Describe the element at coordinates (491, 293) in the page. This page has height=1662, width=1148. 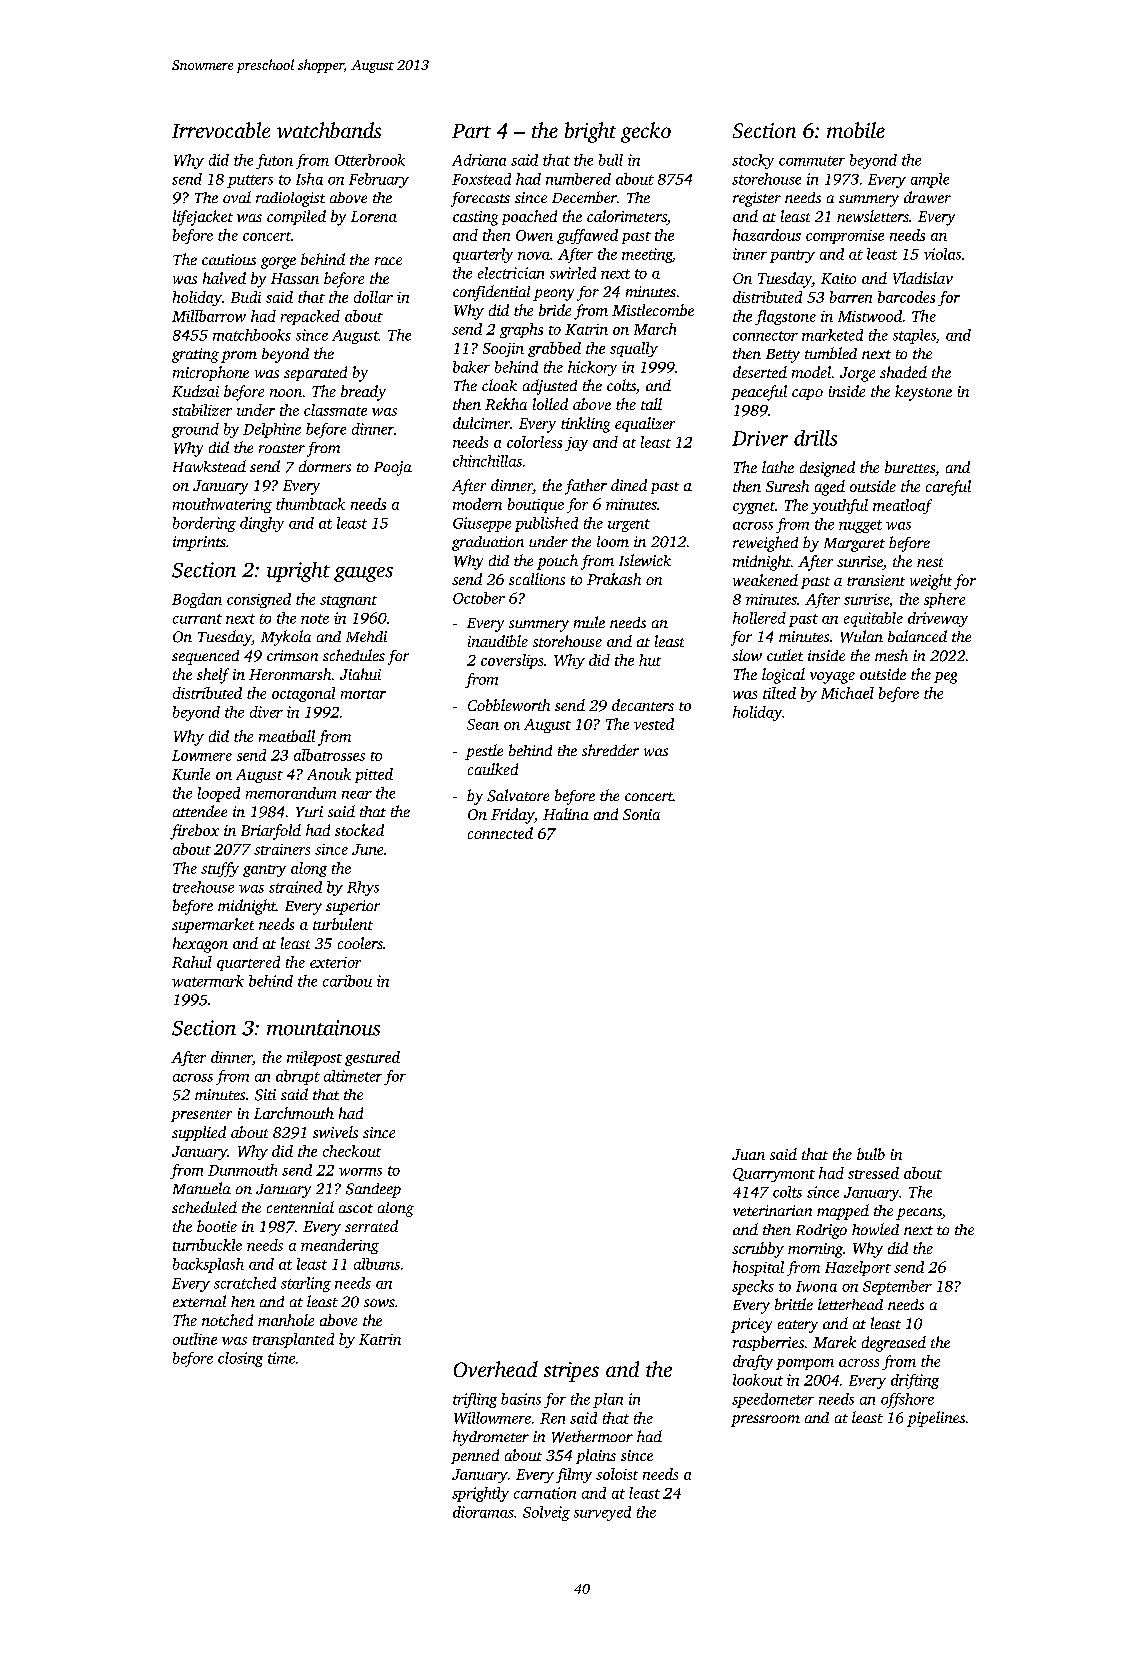
I see `confidential` at that location.
